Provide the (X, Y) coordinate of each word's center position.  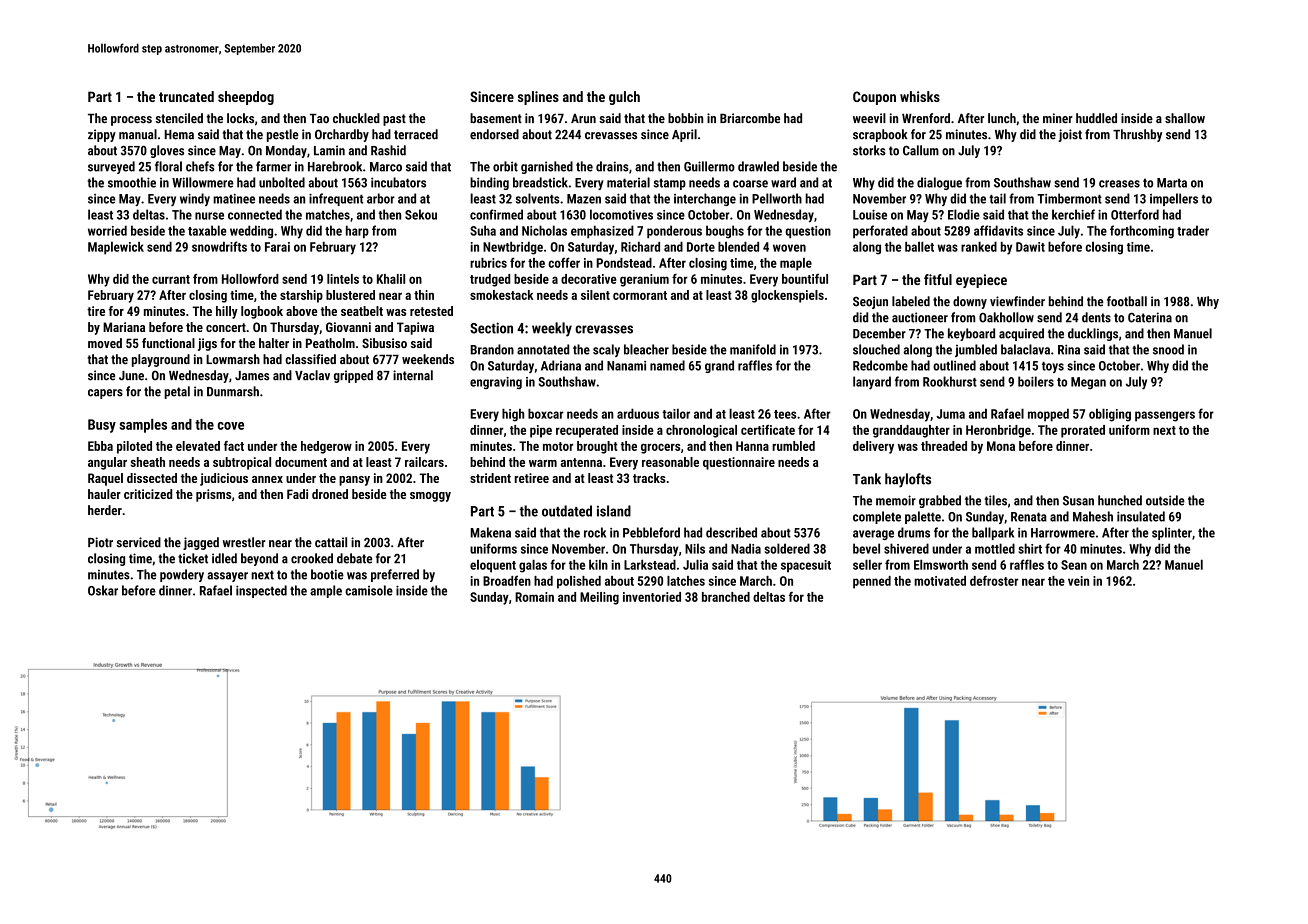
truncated (186, 96)
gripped (353, 376)
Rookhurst (950, 381)
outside (1165, 500)
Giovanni (348, 327)
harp (357, 231)
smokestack (501, 295)
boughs (725, 232)
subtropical (242, 463)
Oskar (103, 590)
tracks (649, 478)
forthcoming (1142, 232)
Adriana (561, 365)
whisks (920, 96)
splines (538, 98)
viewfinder (1017, 301)
